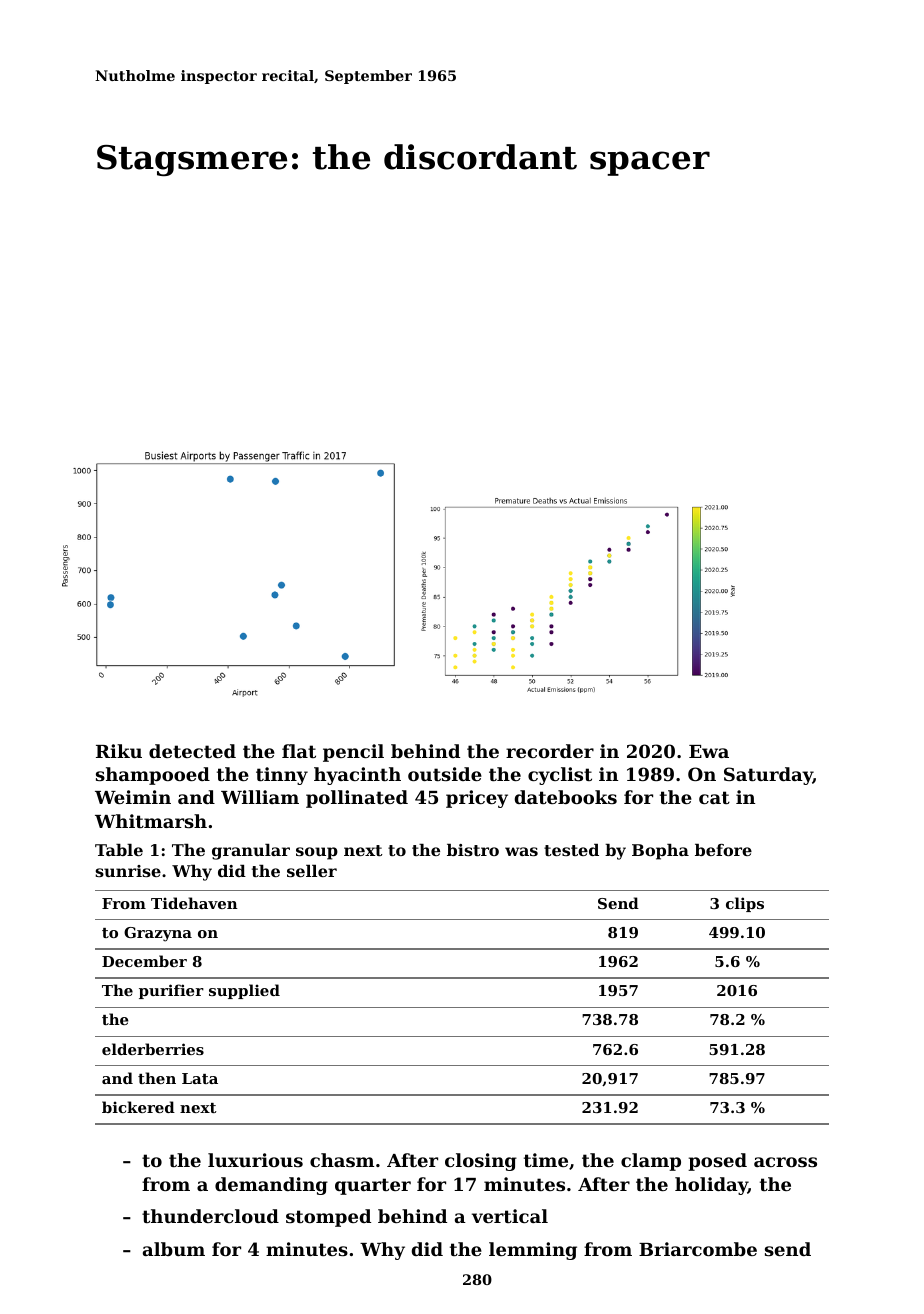  Describe the element at coordinates (171, 991) in the image. I see `purifier` at that location.
